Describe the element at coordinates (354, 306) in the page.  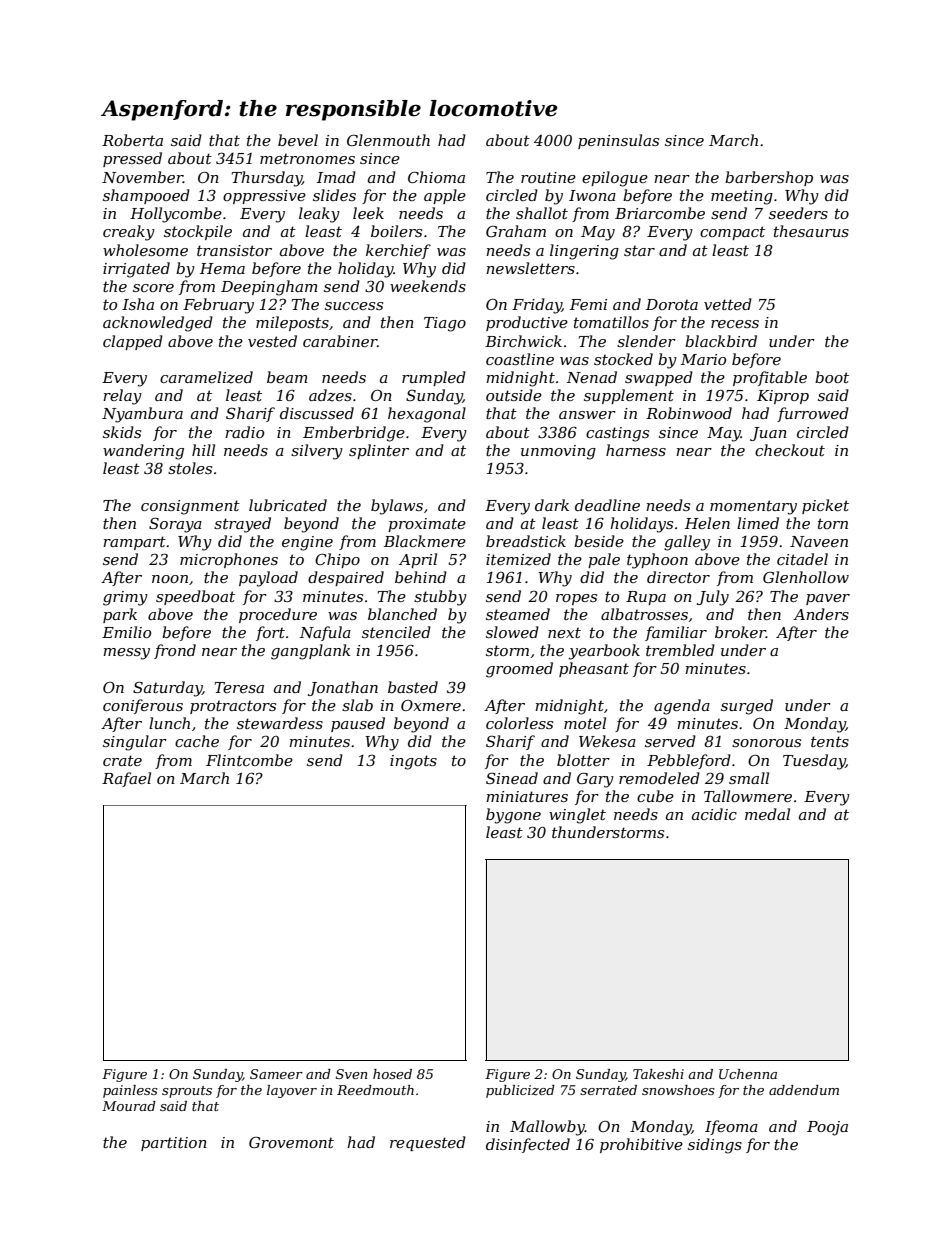
I see `success` at that location.
